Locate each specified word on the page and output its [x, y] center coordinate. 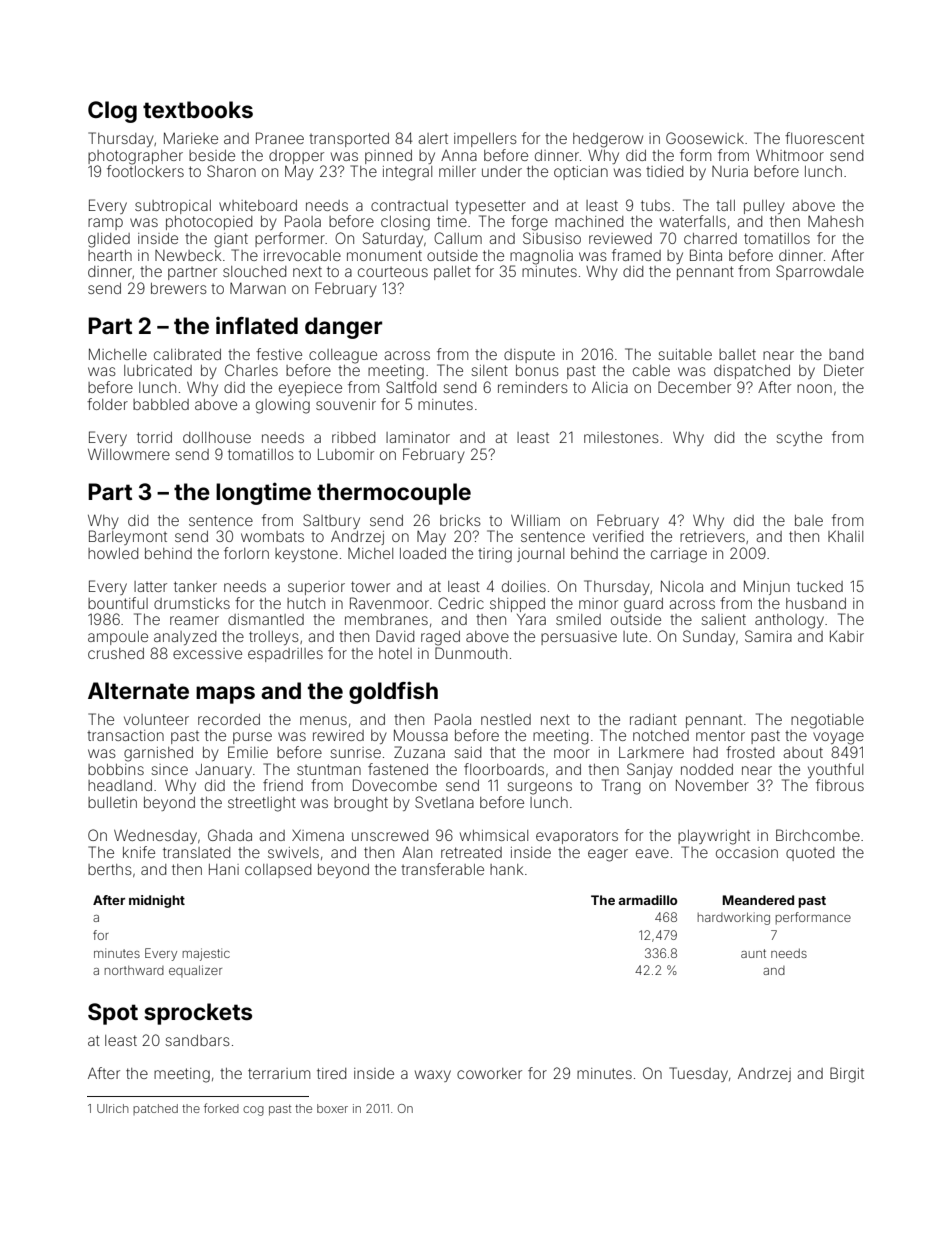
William [535, 520]
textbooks [198, 110]
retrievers [712, 536]
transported [349, 140]
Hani [224, 869]
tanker [195, 586]
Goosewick [705, 138]
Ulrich [113, 1108]
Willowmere [129, 454]
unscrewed [390, 835]
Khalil [845, 536]
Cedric [461, 603]
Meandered [758, 900]
